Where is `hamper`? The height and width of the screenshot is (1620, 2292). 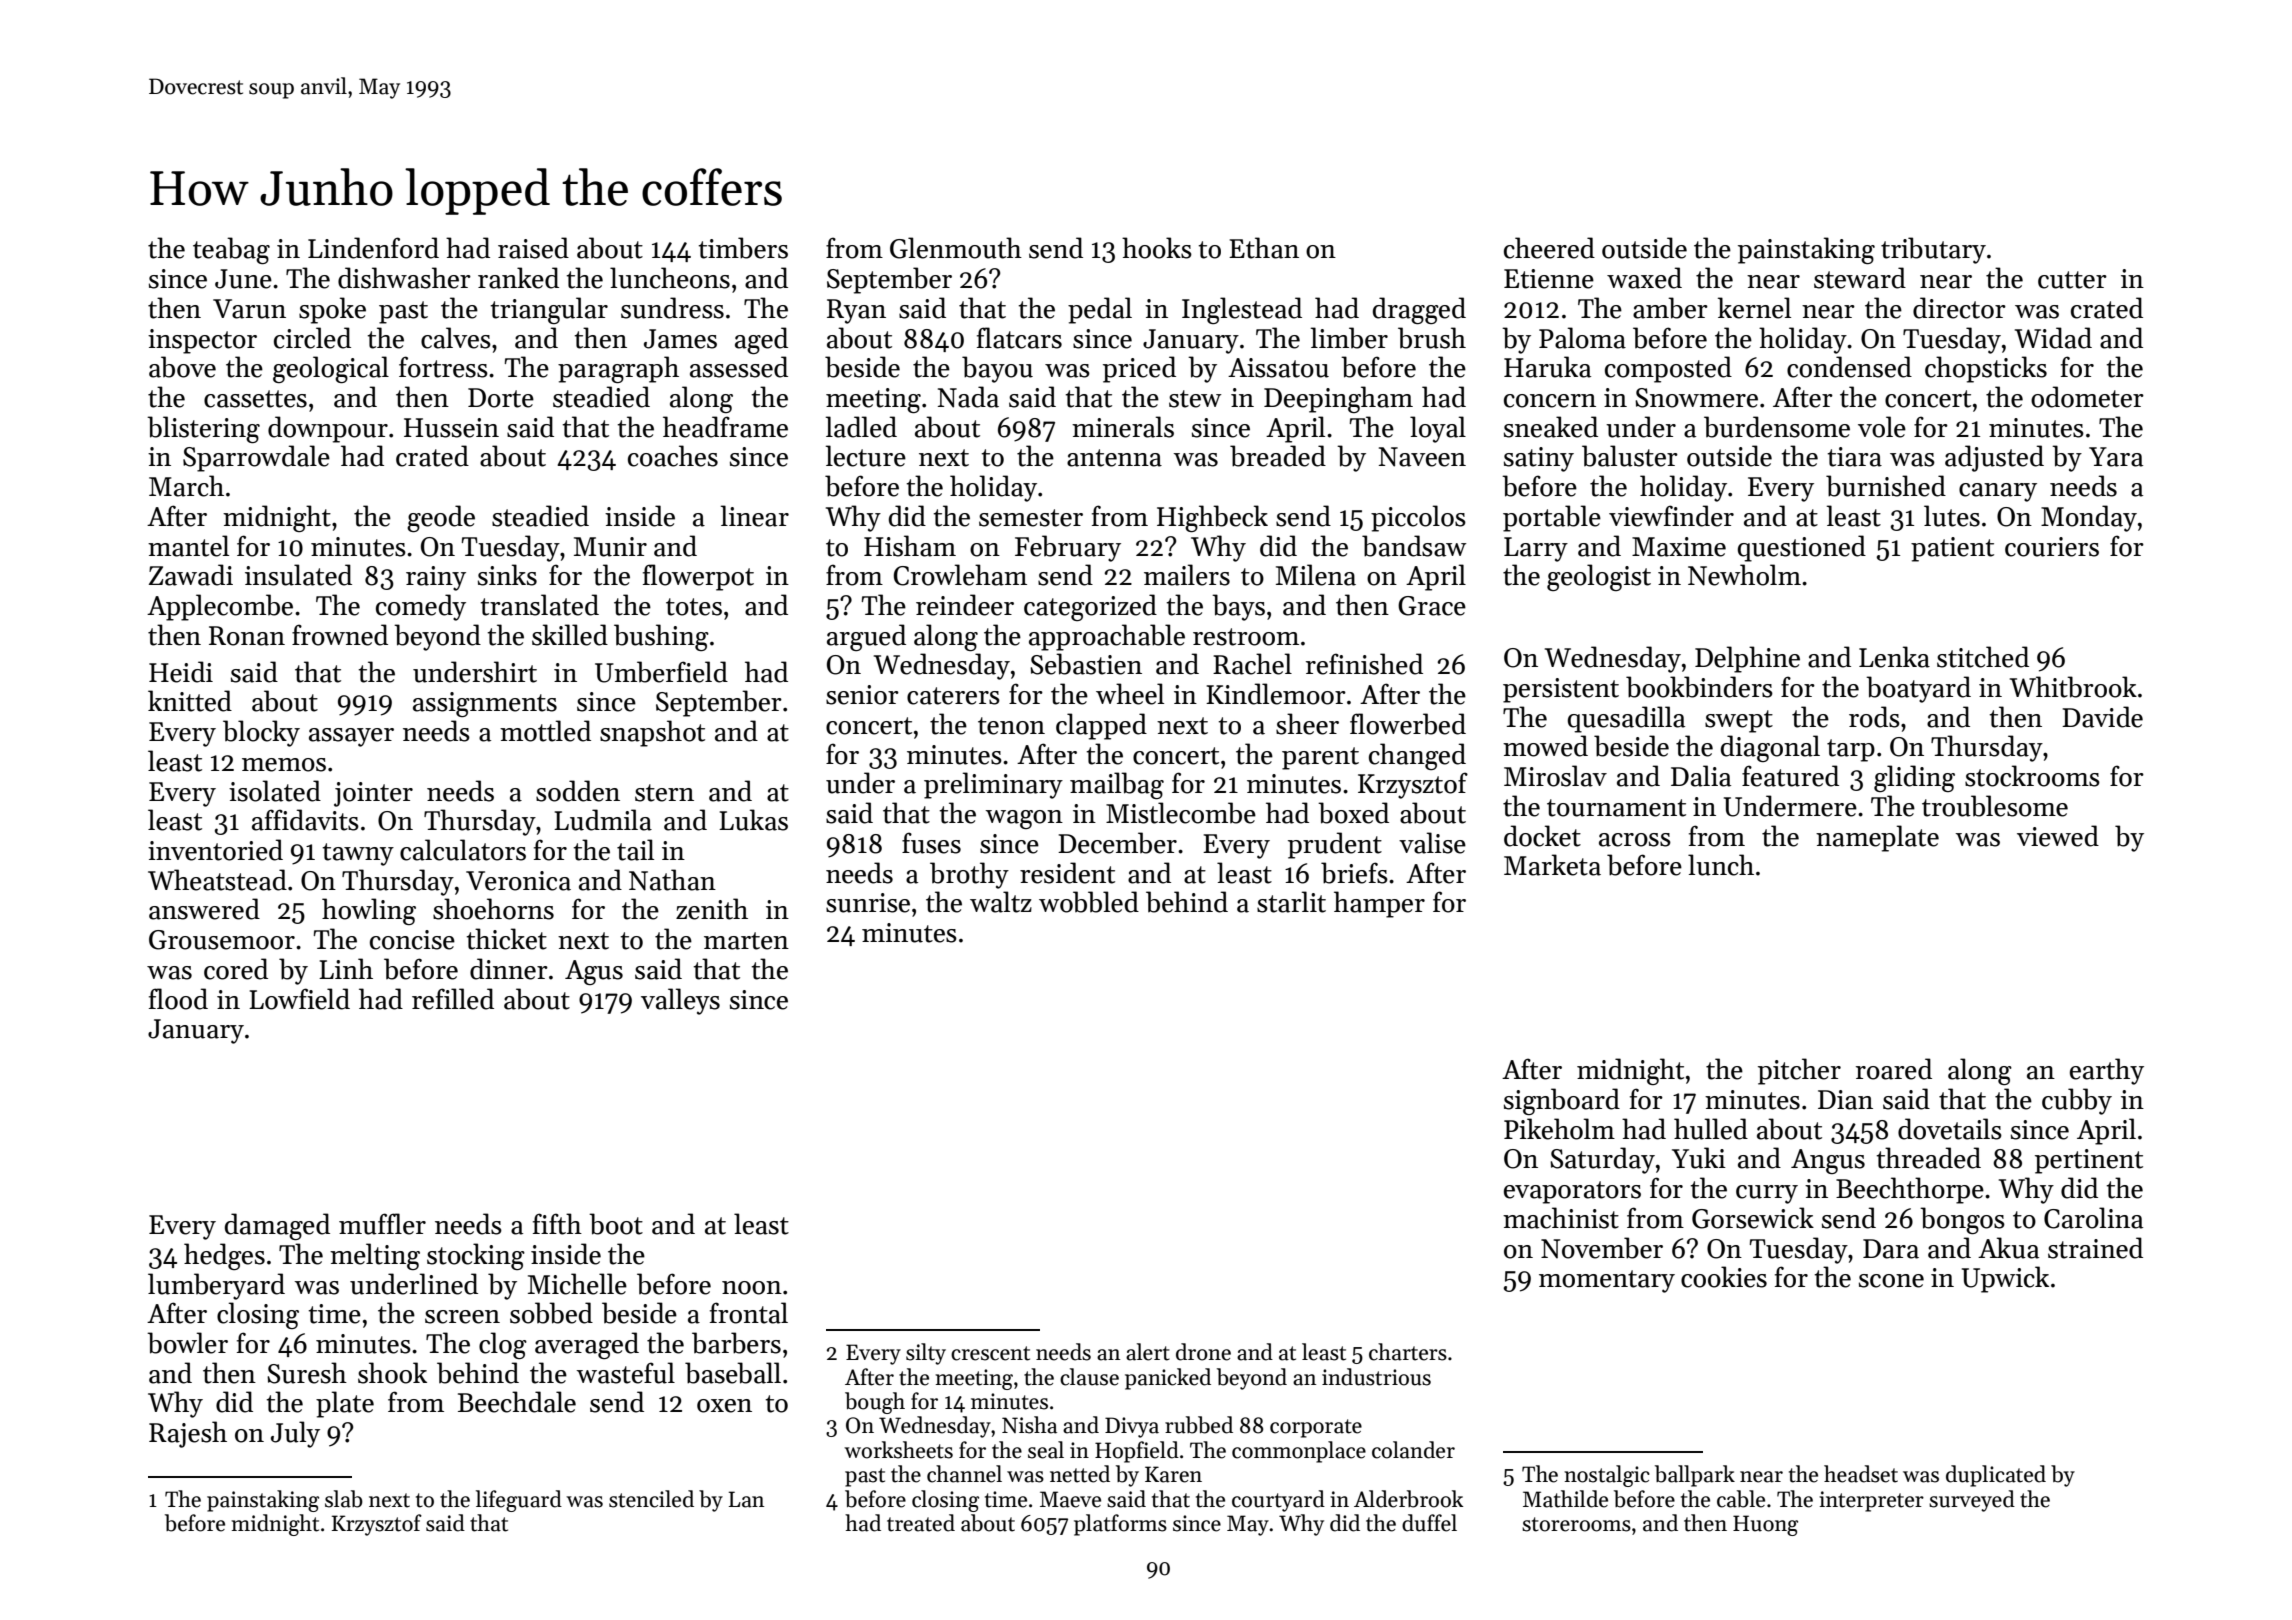 hamper is located at coordinates (1379, 904).
